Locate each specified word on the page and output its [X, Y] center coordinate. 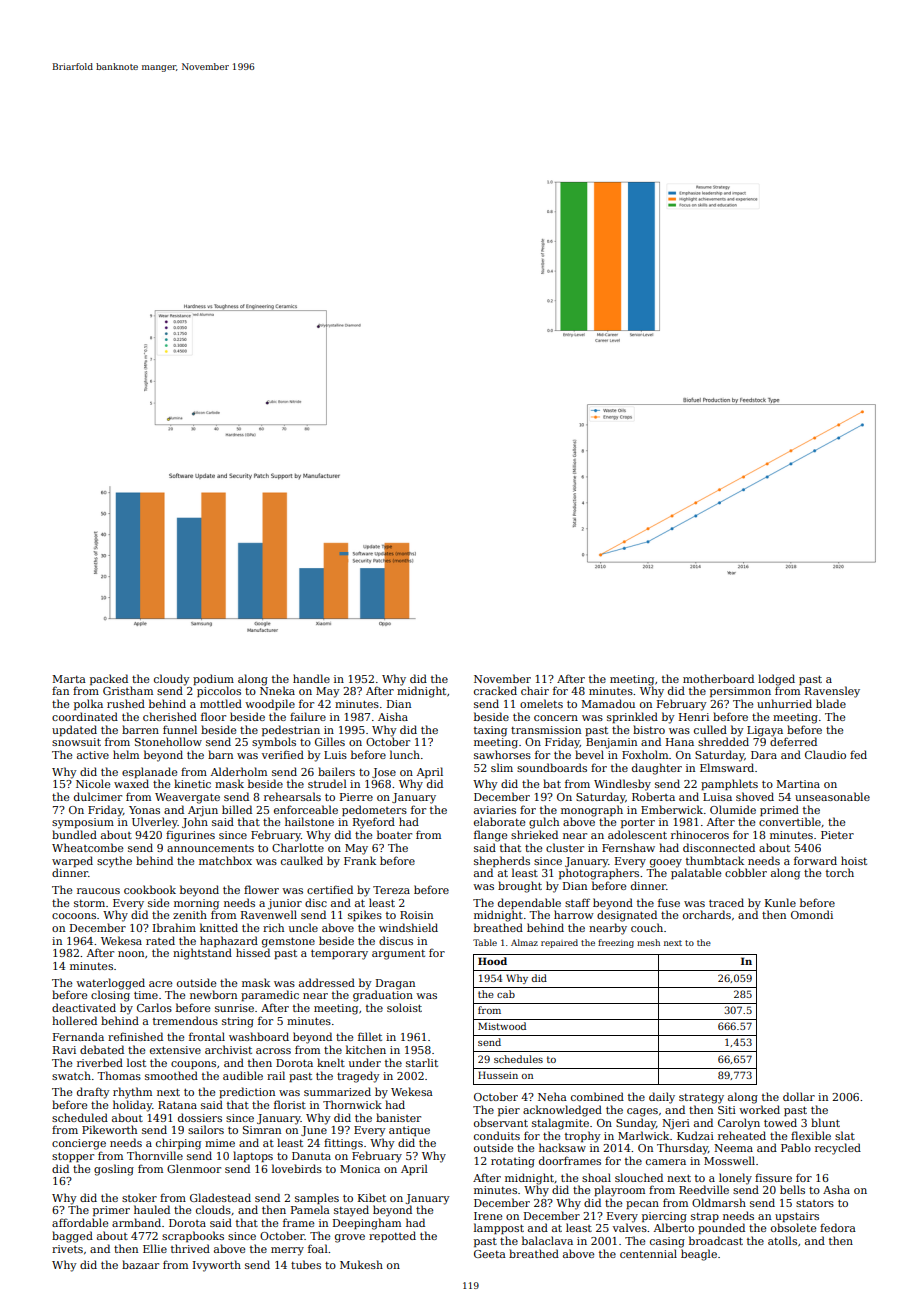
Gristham [128, 690]
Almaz [524, 942]
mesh [648, 942]
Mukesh [361, 1264]
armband [136, 1222]
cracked [495, 690]
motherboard [718, 678]
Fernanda [78, 1036]
